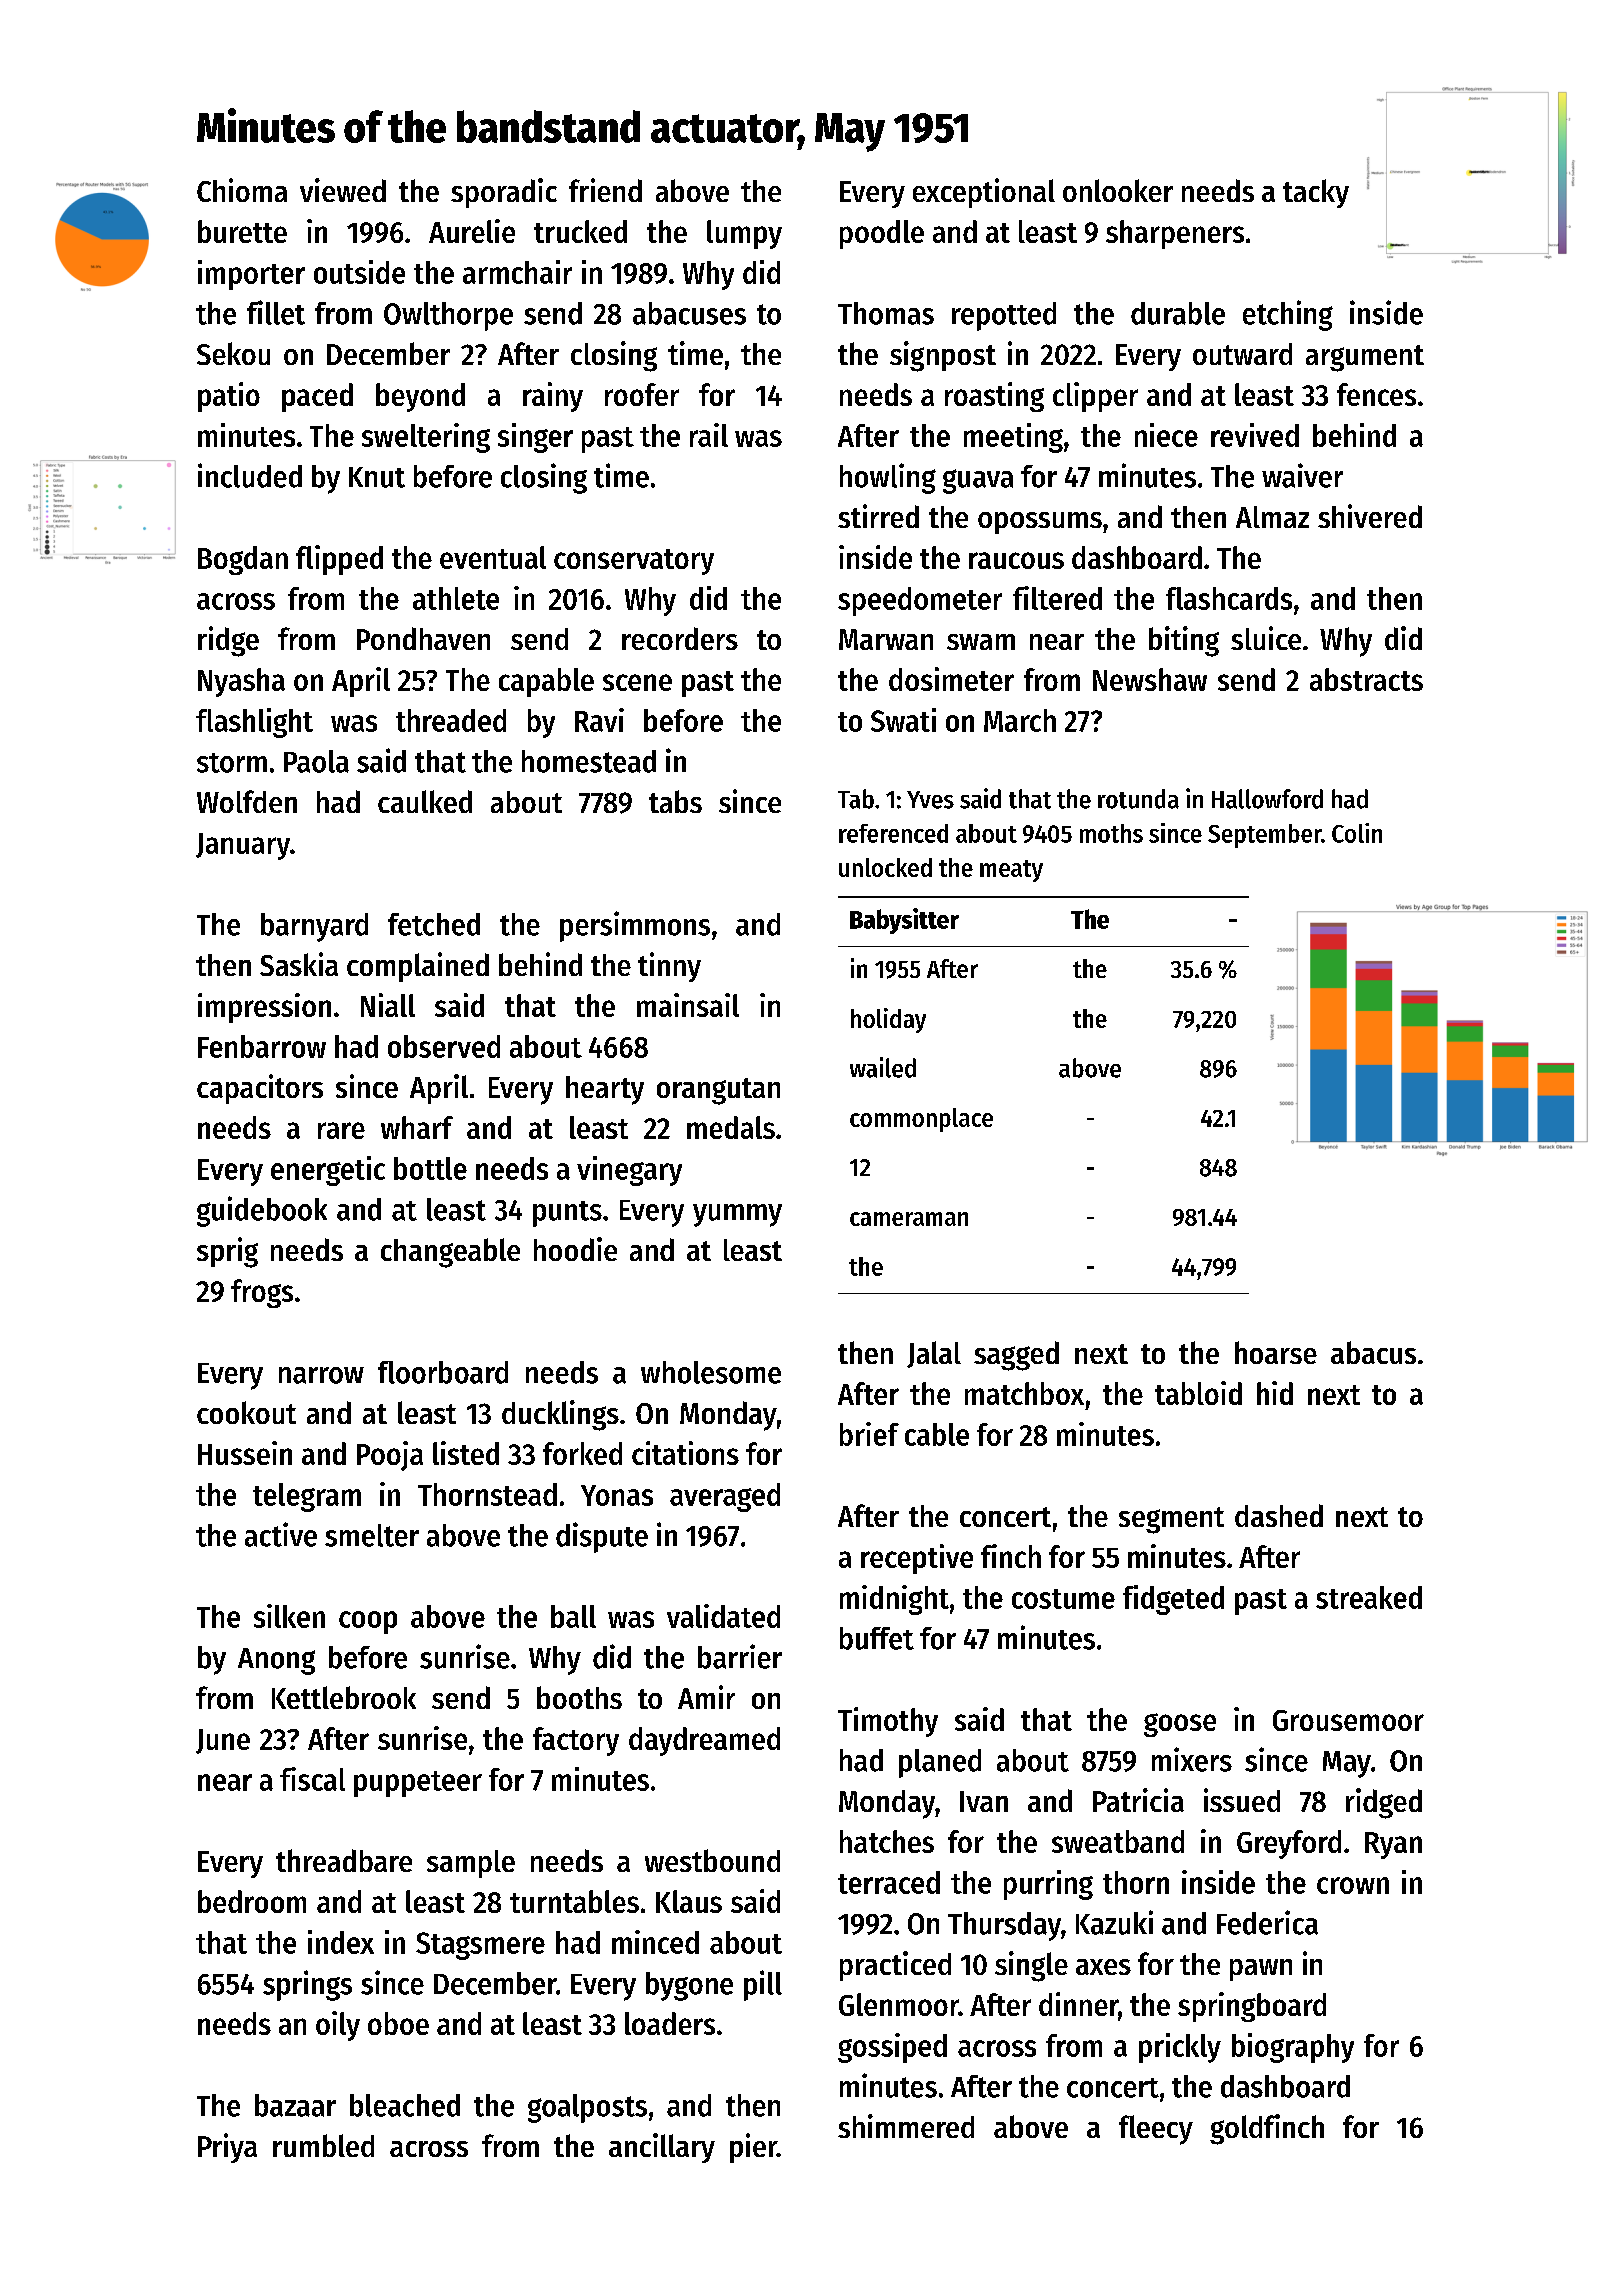  I want to click on yummy, so click(737, 1215).
